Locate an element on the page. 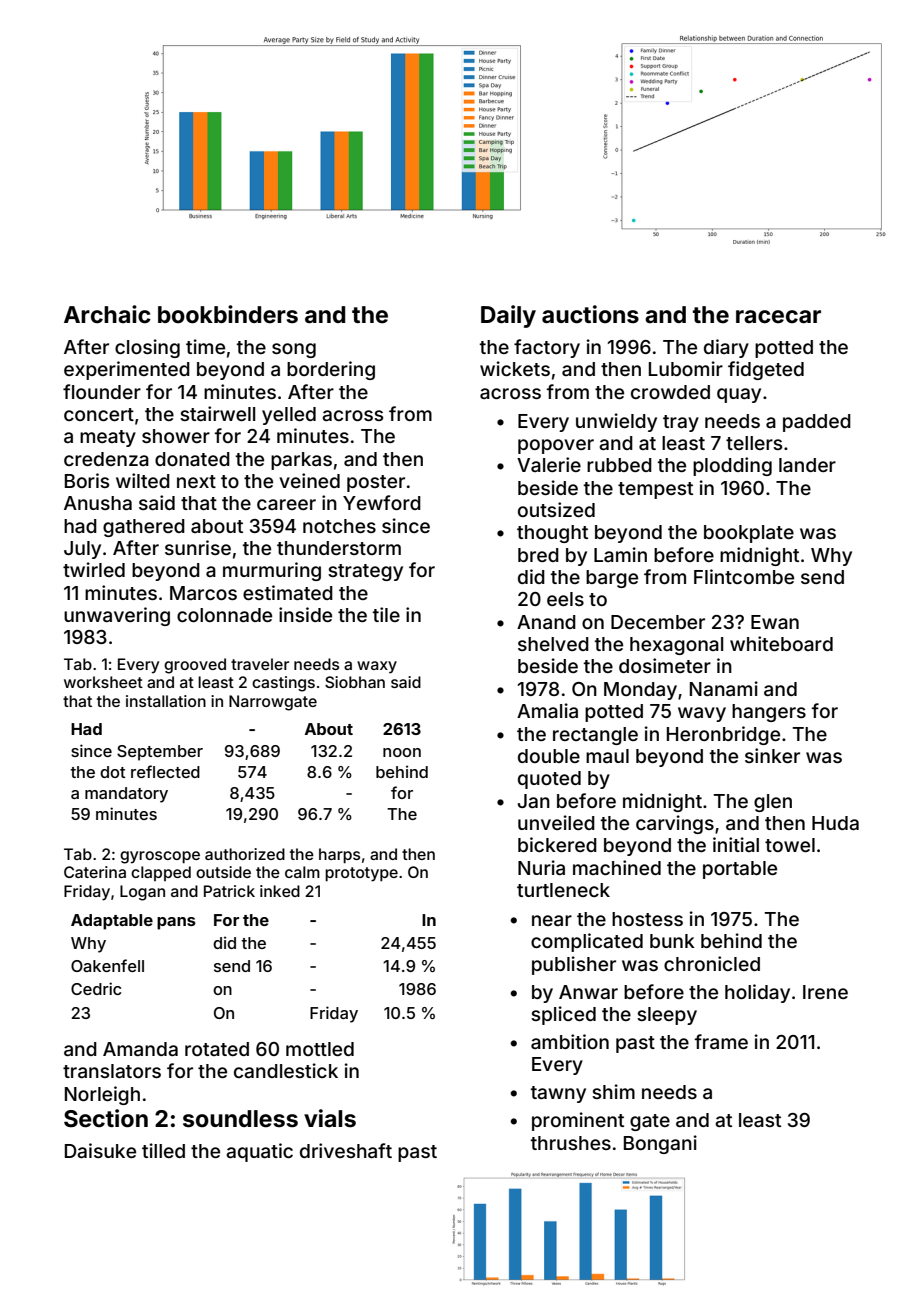  tray is located at coordinates (681, 423).
